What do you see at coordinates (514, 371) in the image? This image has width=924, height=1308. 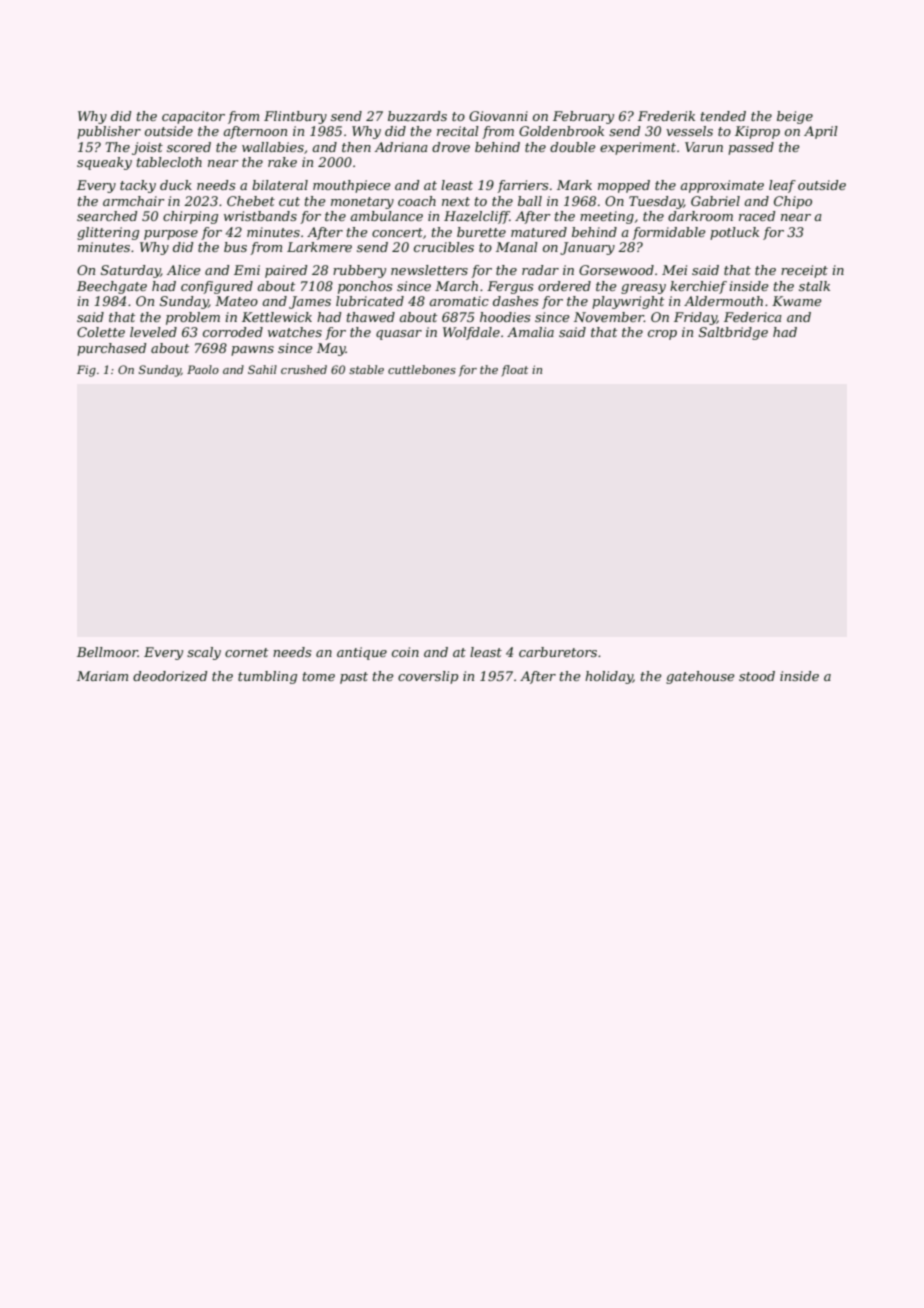 I see `float` at bounding box center [514, 371].
